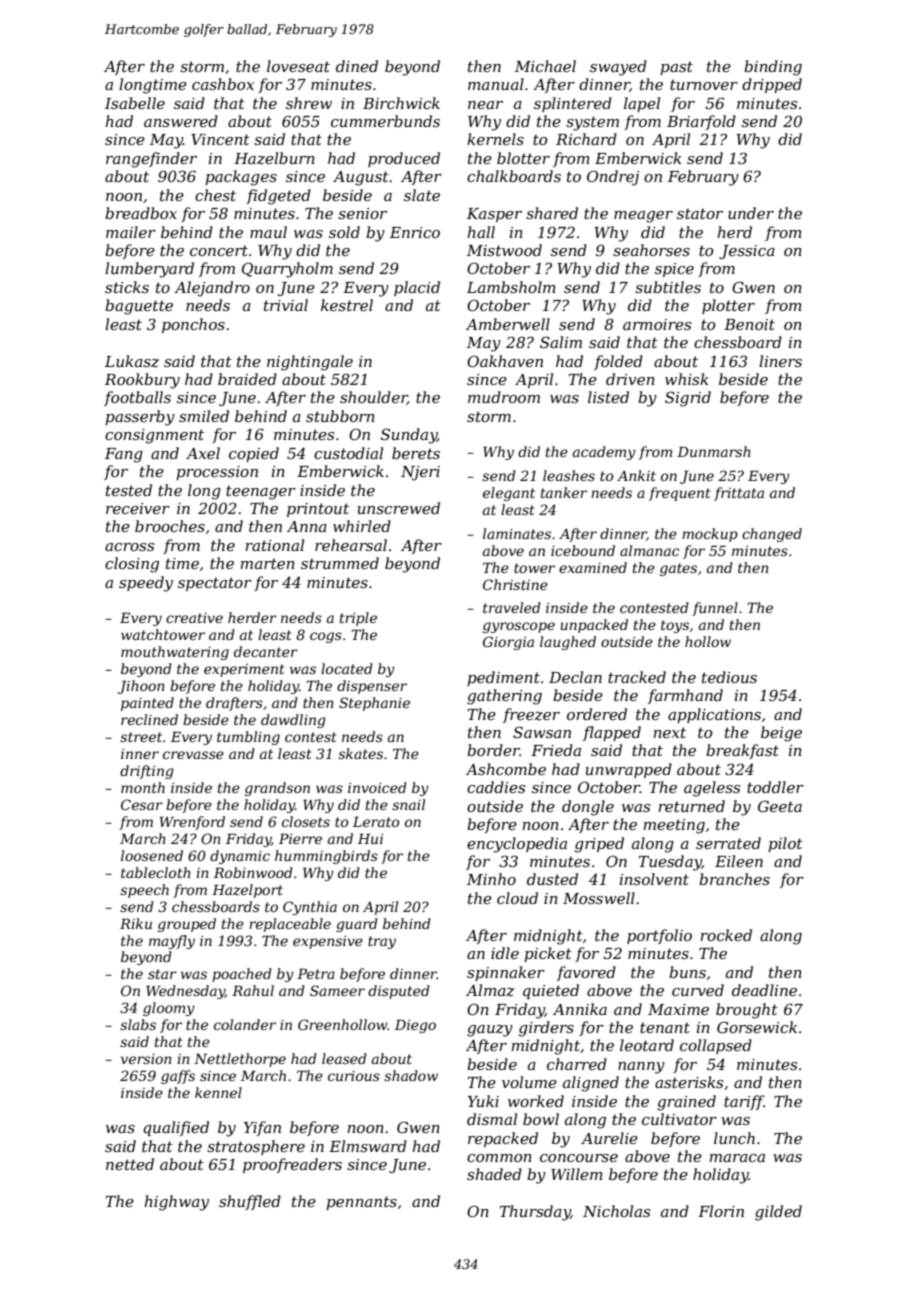  What do you see at coordinates (773, 68) in the document?
I see `binding` at bounding box center [773, 68].
